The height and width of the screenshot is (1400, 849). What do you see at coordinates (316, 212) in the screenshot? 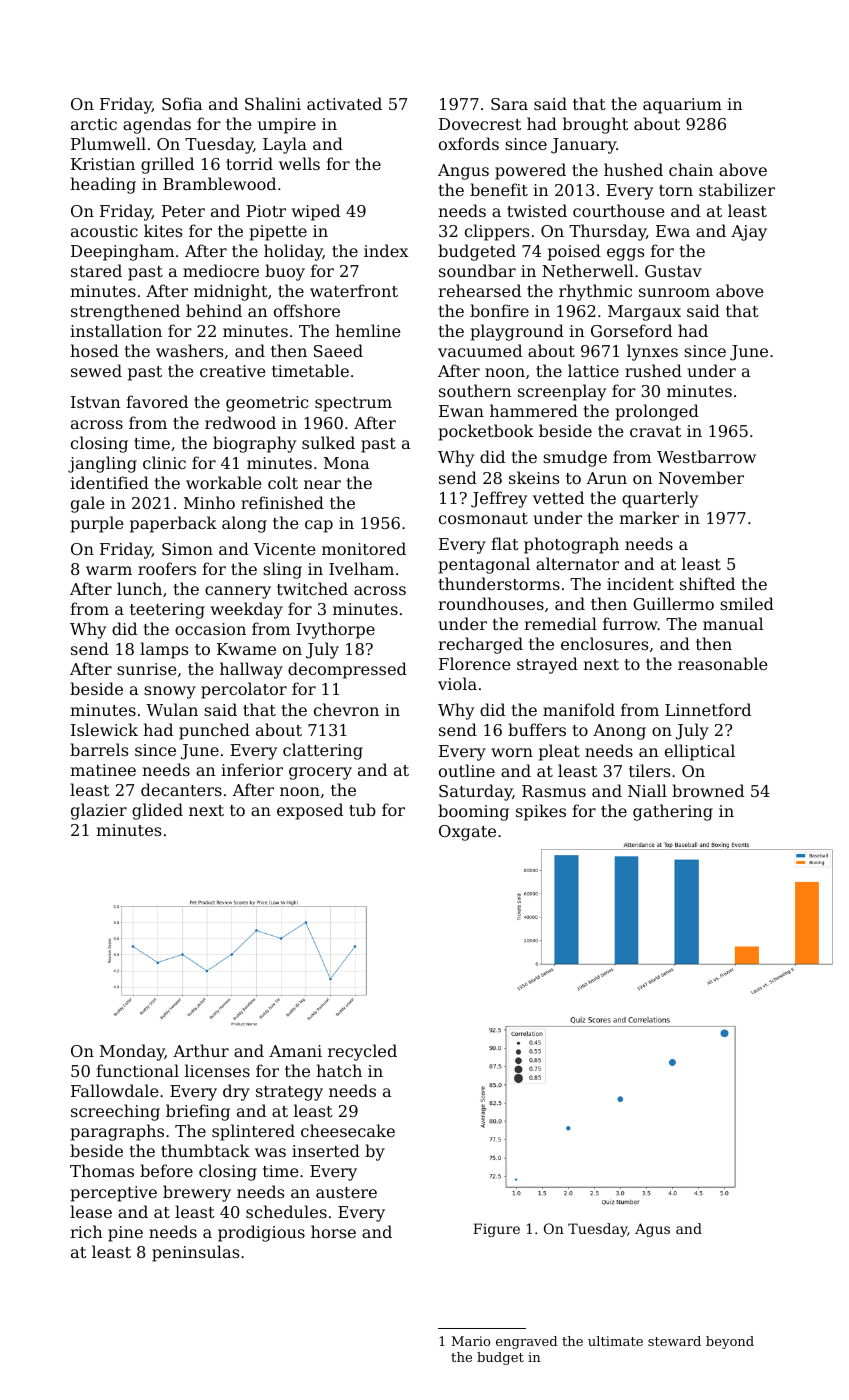
I see `wiped` at bounding box center [316, 212].
